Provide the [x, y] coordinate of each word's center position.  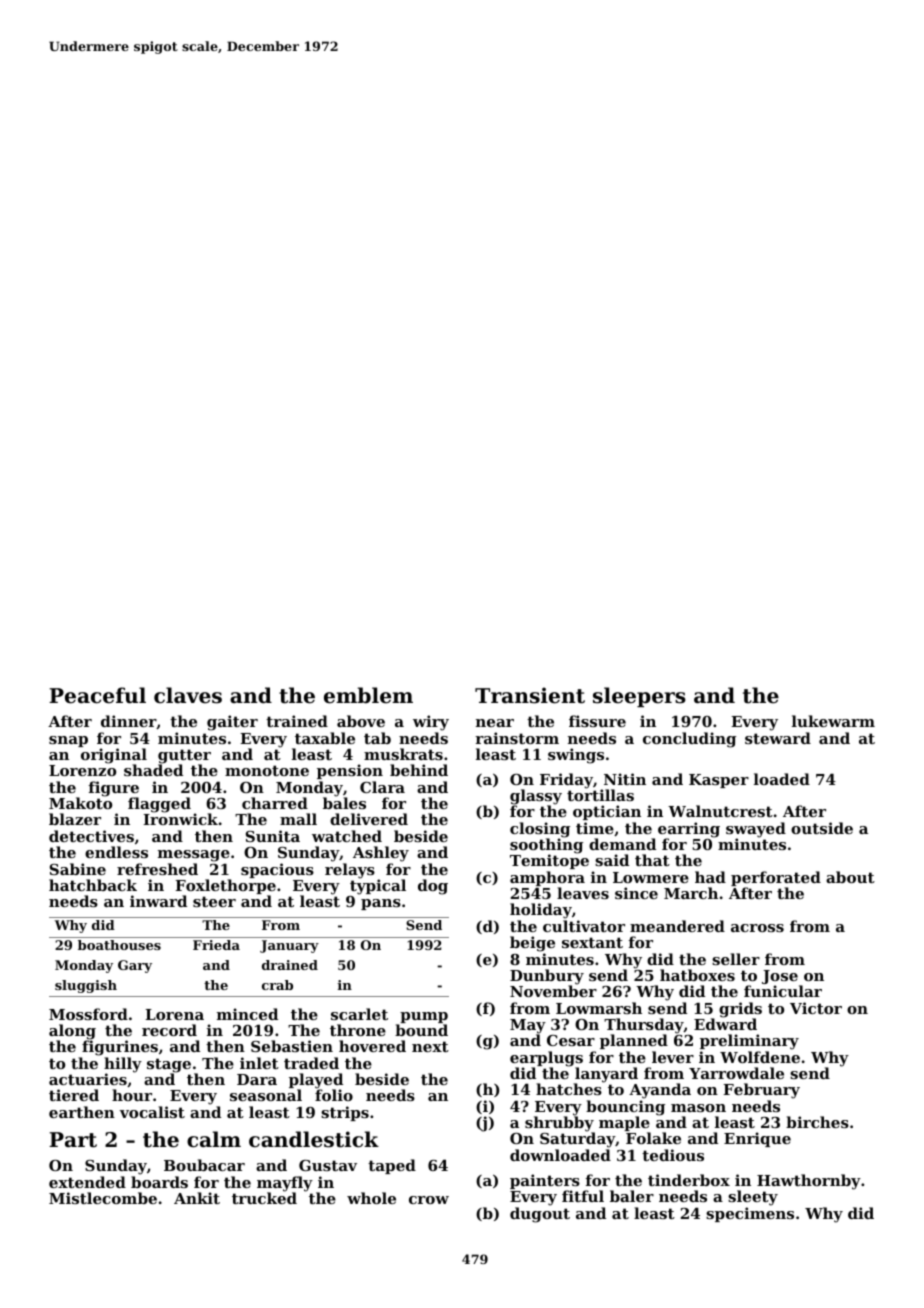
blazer [75, 819]
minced [247, 1014]
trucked [264, 1198]
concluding [689, 740]
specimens [750, 1214]
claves [188, 695]
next [430, 1046]
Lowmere [651, 877]
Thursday [644, 1026]
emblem [368, 695]
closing [540, 830]
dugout [540, 1215]
